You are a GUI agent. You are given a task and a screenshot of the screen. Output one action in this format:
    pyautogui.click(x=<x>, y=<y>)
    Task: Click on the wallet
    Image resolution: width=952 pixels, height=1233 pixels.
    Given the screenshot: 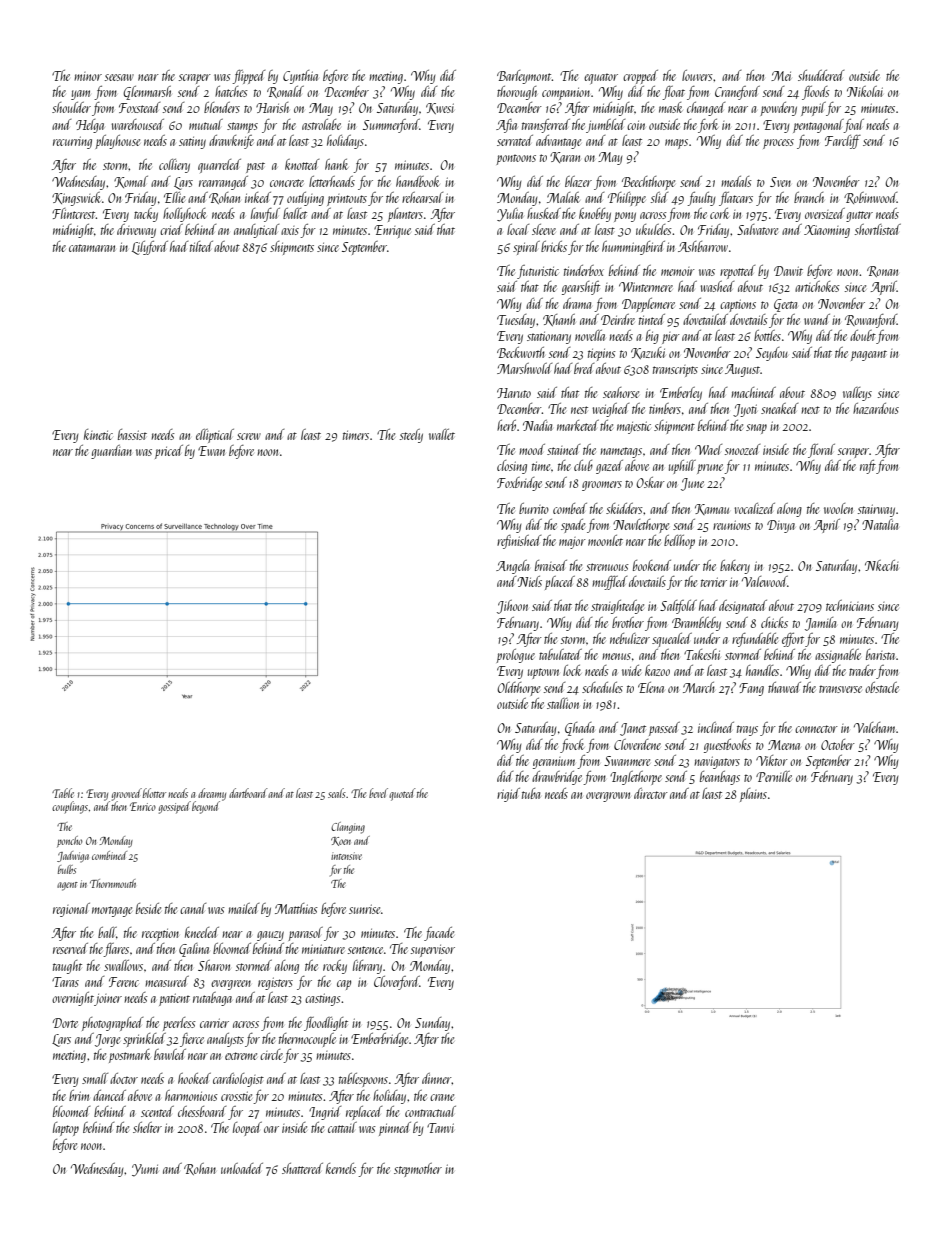 What is the action you would take?
    pyautogui.click(x=442, y=434)
